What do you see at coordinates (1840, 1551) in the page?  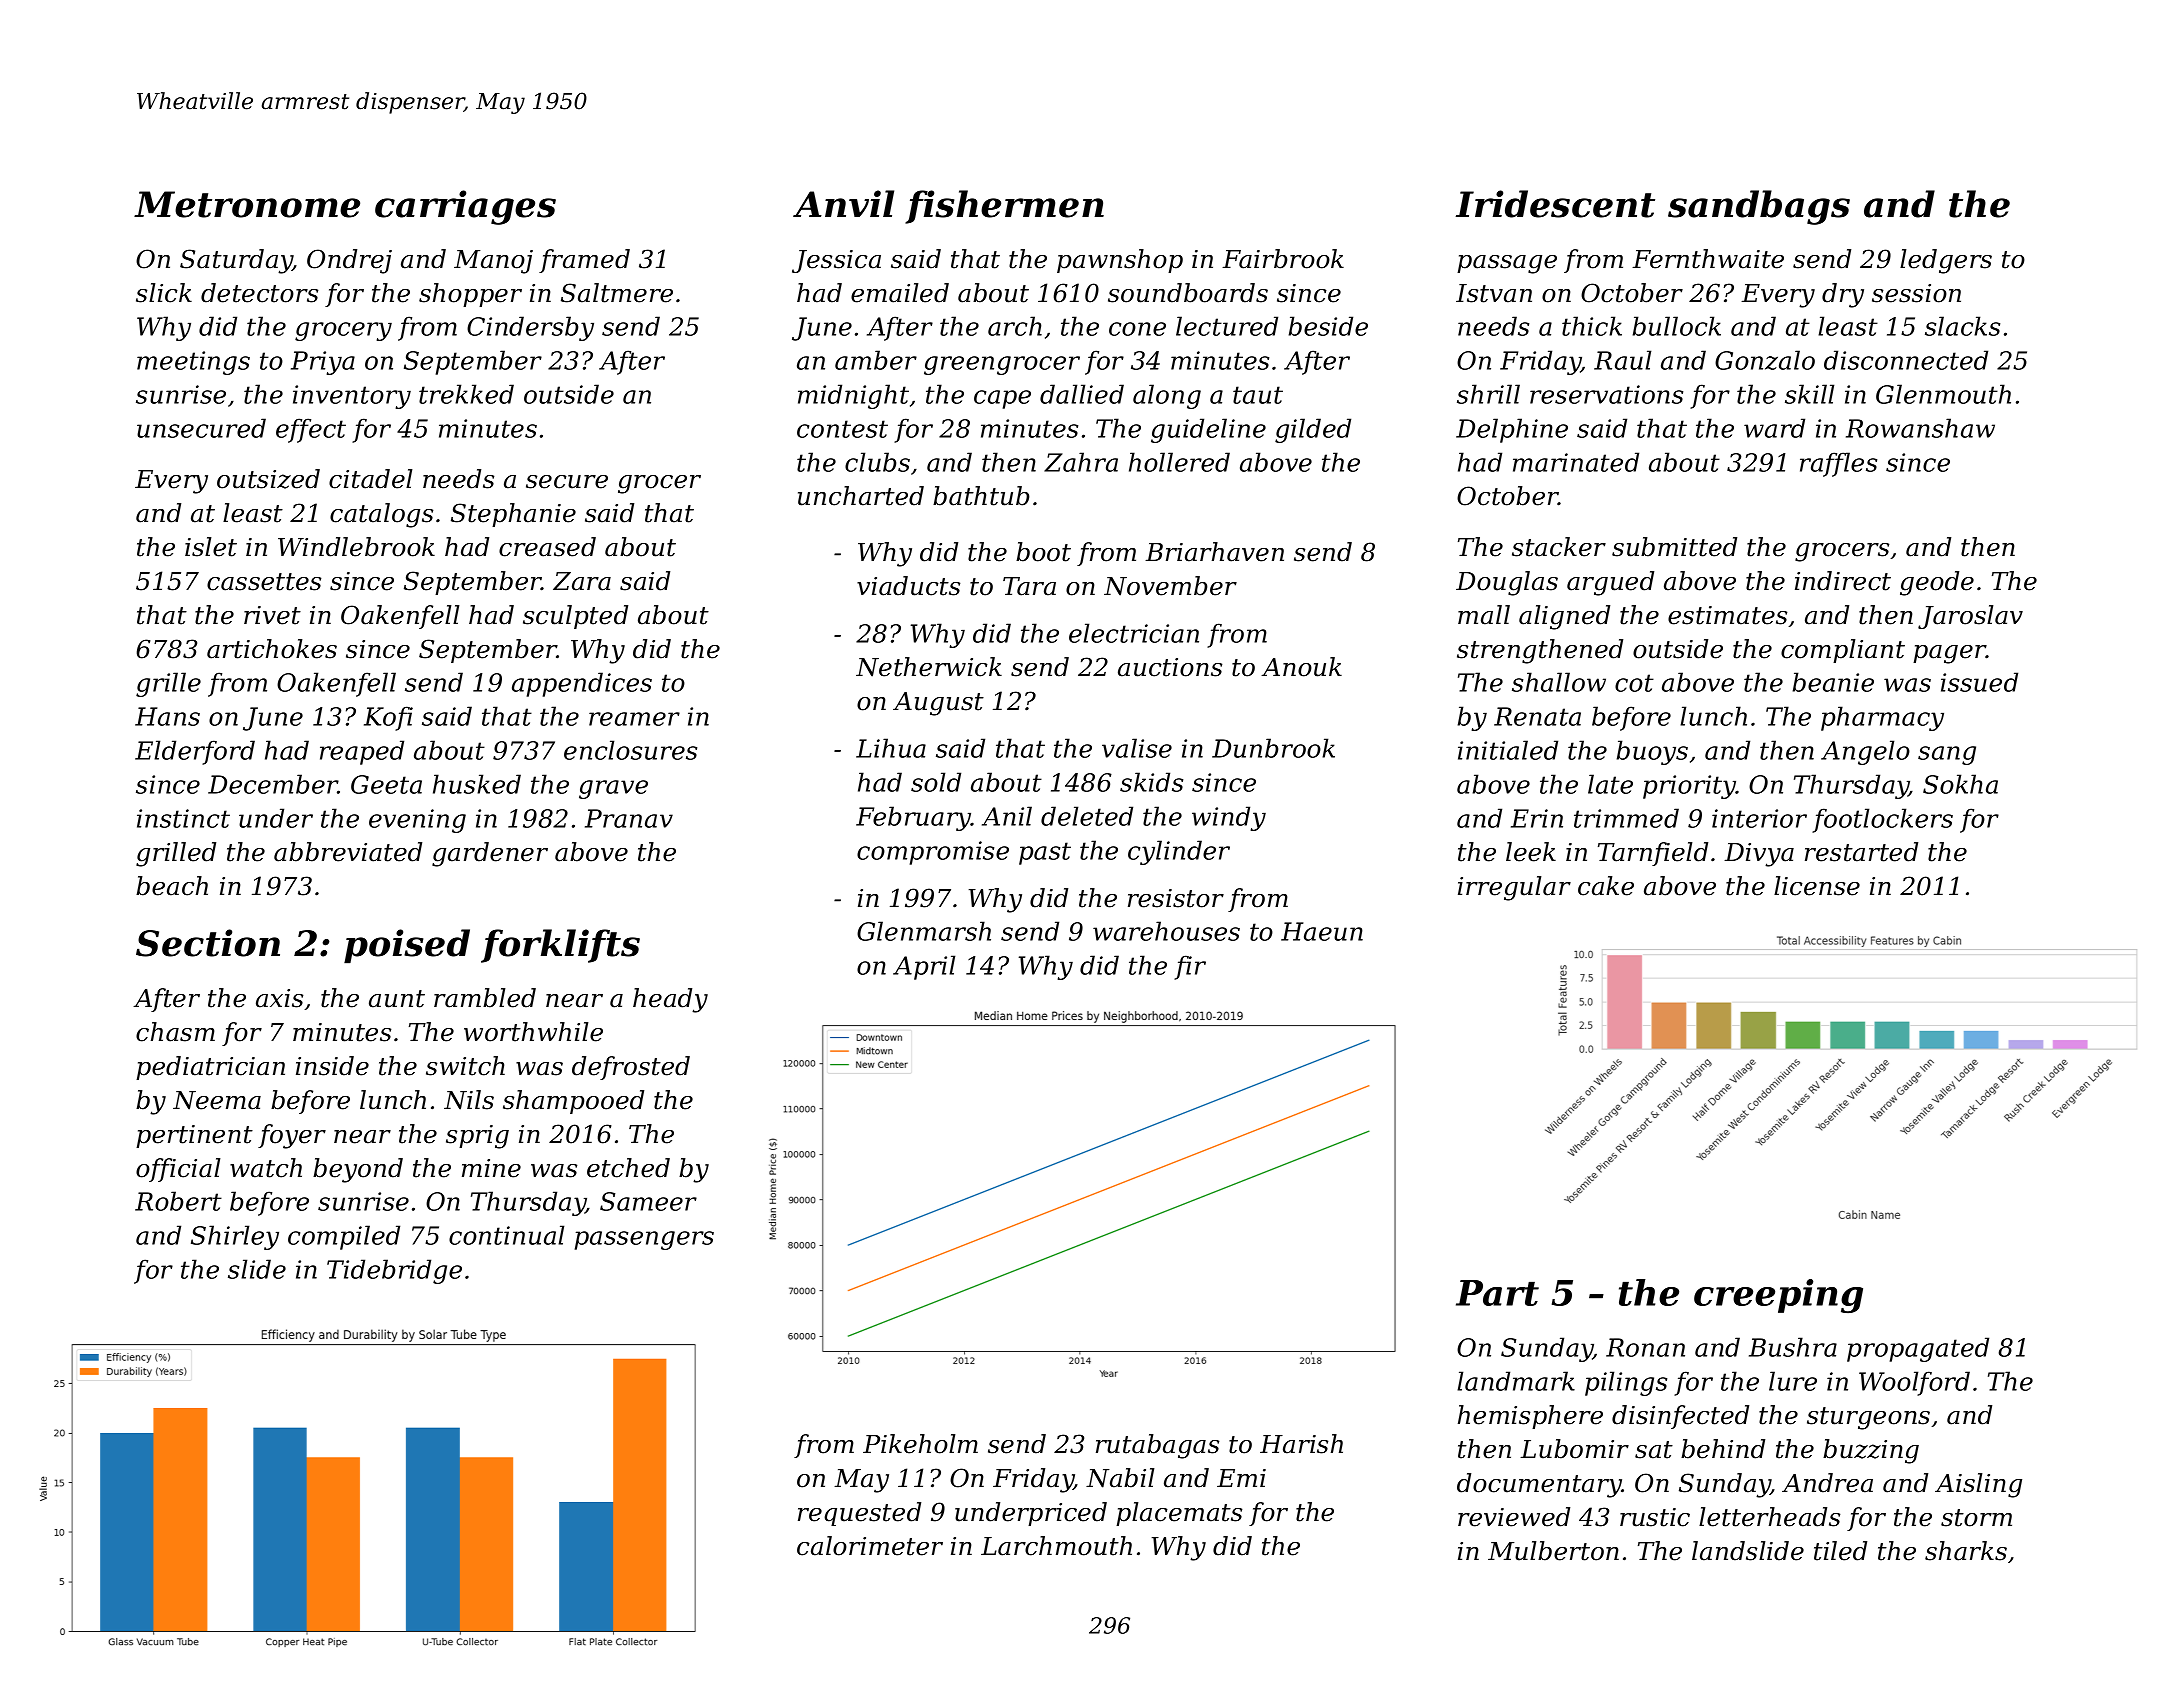 I see `tiled` at bounding box center [1840, 1551].
